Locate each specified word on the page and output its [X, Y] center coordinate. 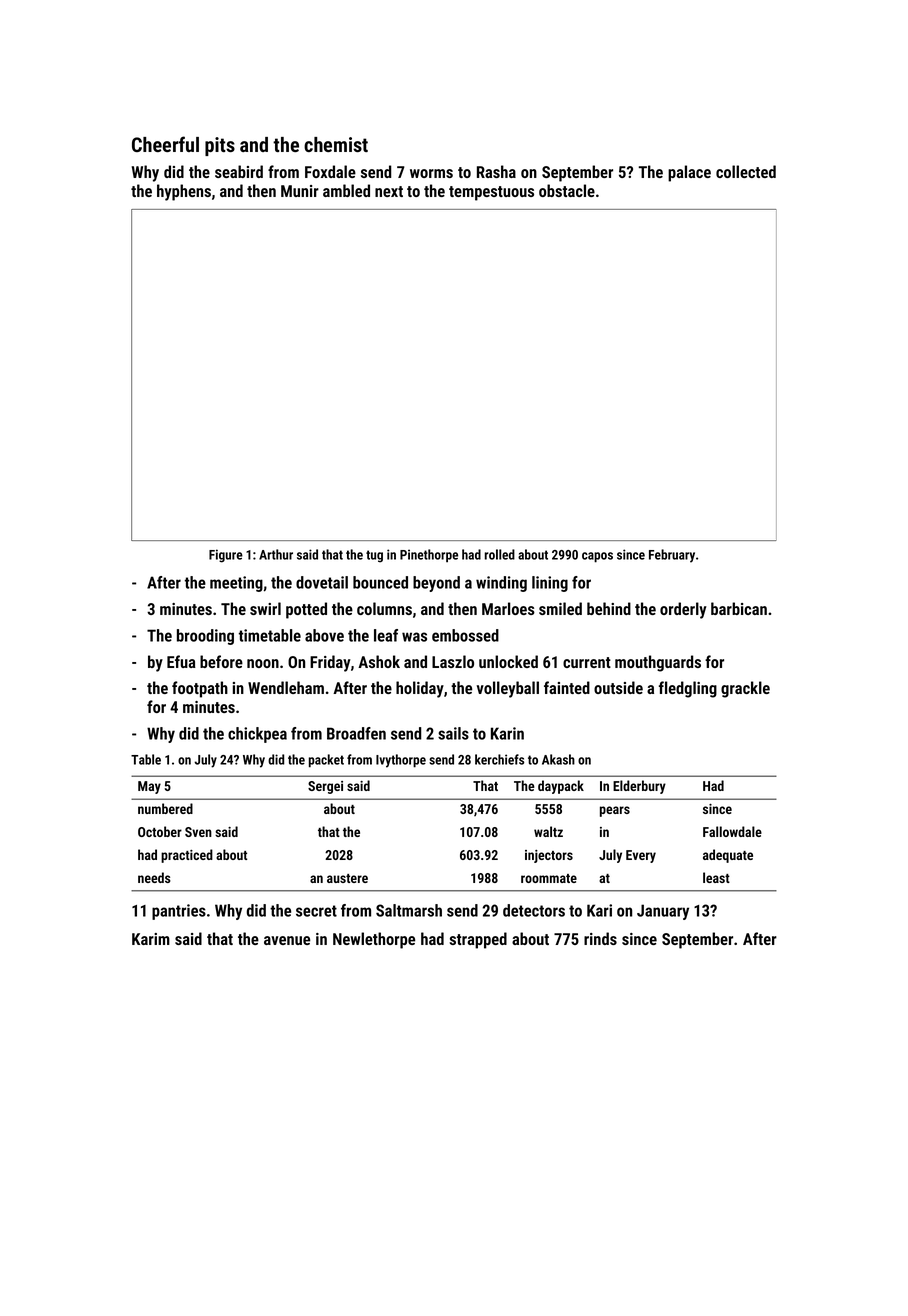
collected [746, 171]
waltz [548, 831]
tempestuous [491, 193]
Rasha [496, 171]
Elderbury [639, 787]
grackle [745, 689]
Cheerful [165, 144]
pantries [179, 912]
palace [689, 173]
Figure [226, 556]
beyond [436, 584]
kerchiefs [499, 759]
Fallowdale [732, 831]
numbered [165, 808]
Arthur [276, 554]
